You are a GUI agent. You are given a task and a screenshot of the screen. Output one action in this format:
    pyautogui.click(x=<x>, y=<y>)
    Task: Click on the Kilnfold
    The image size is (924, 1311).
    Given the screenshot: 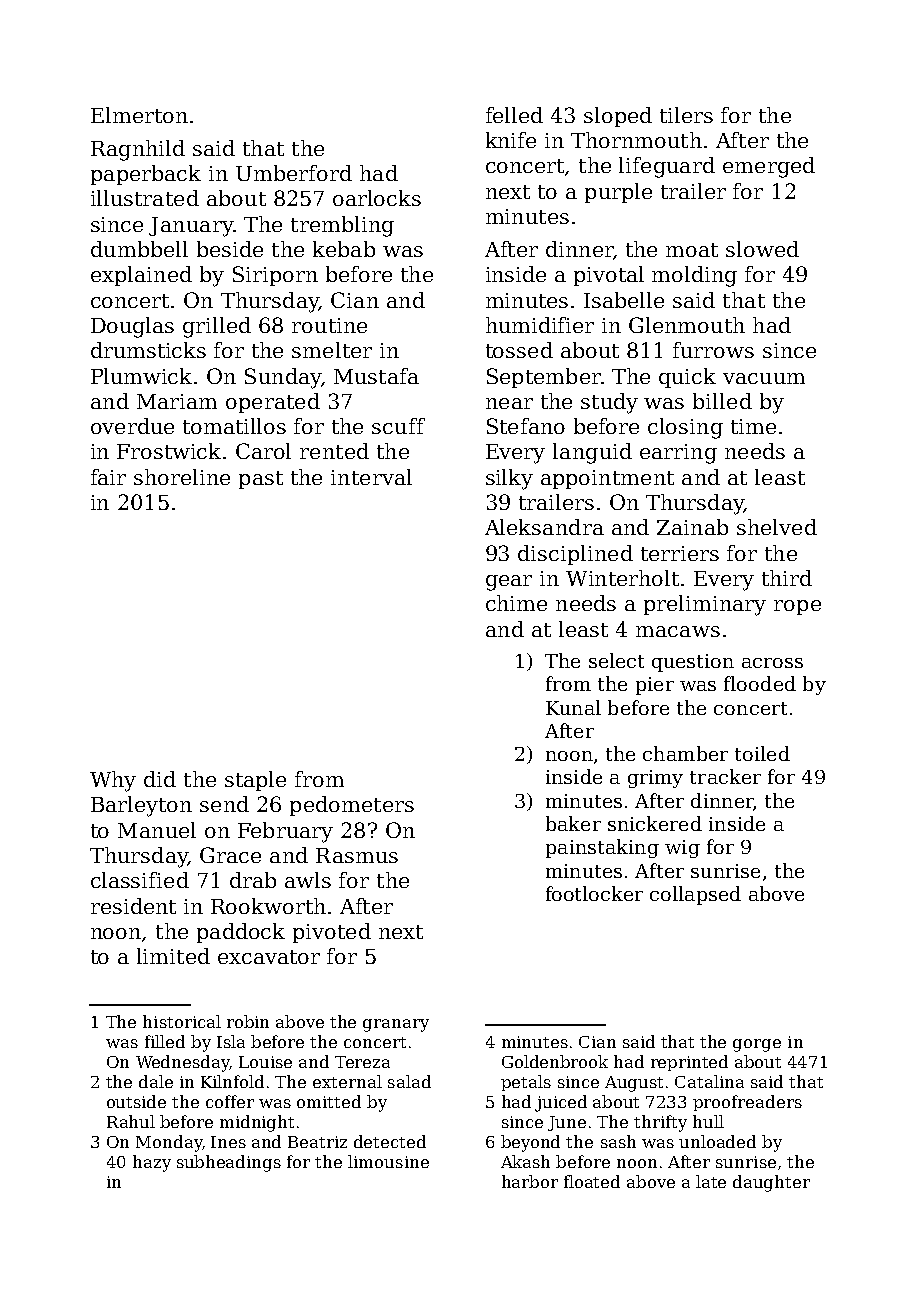 What is the action you would take?
    pyautogui.click(x=232, y=1081)
